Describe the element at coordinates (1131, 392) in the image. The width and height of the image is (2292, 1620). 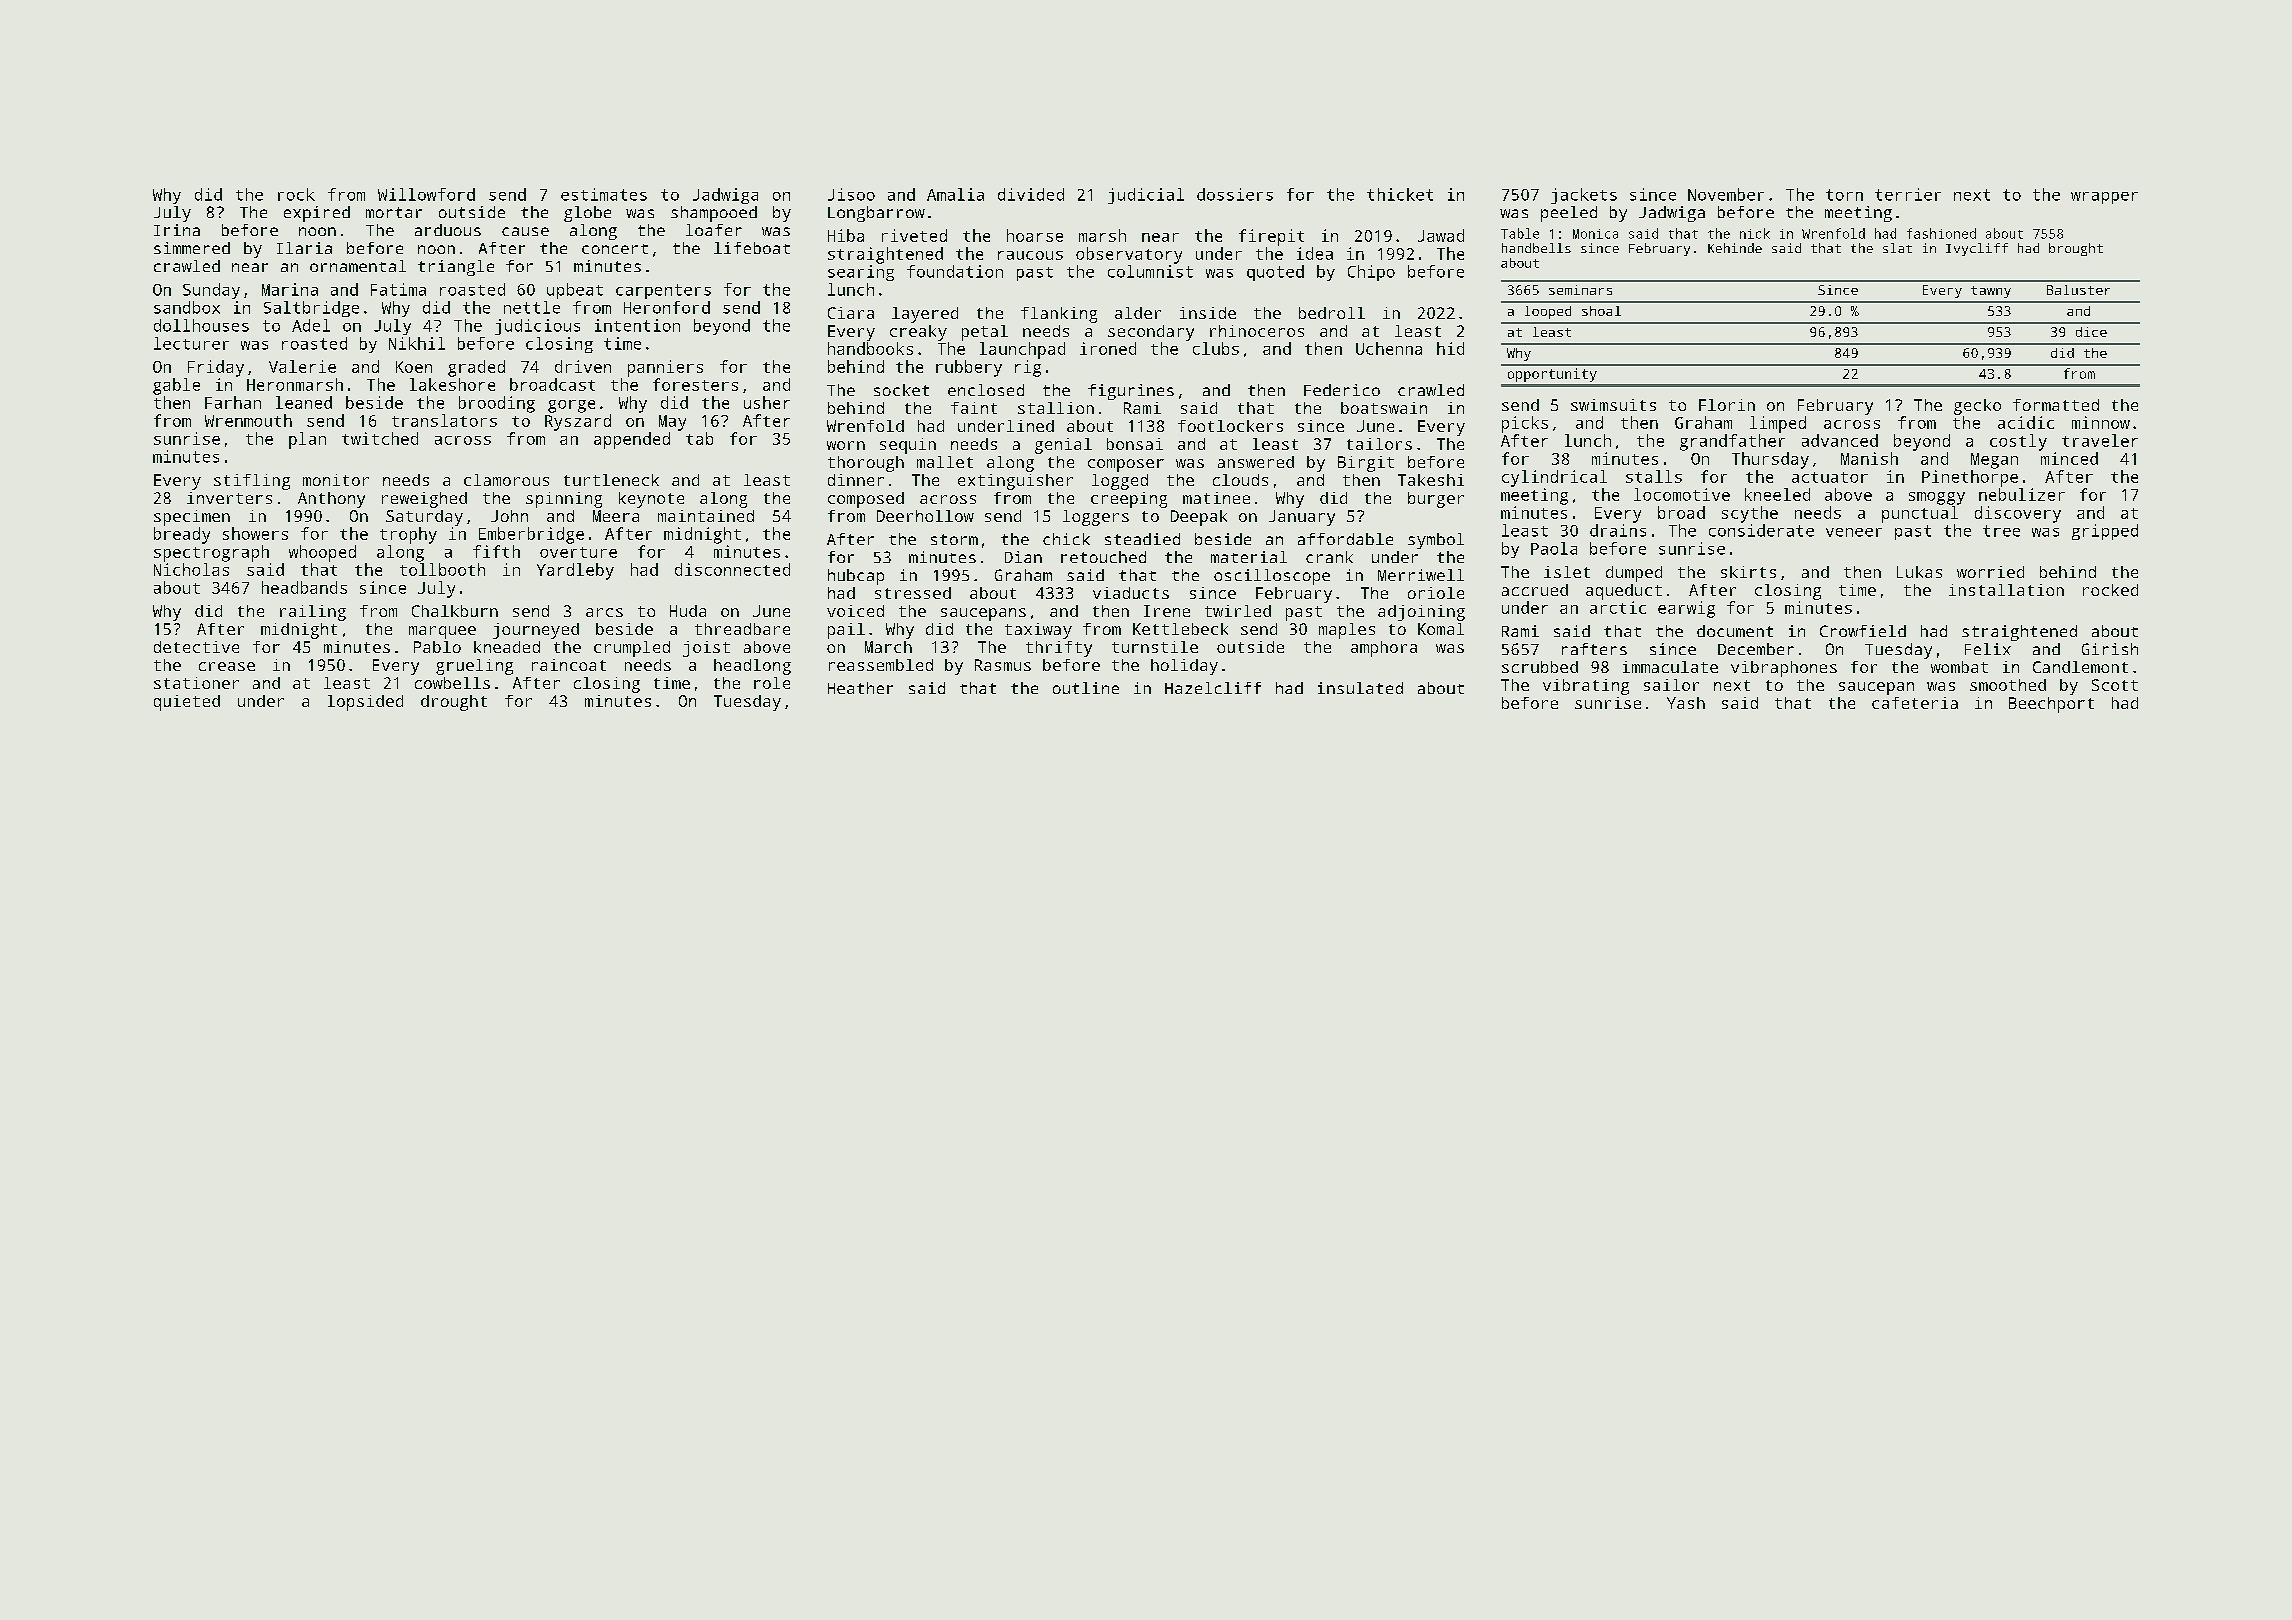
I see `figurines` at that location.
